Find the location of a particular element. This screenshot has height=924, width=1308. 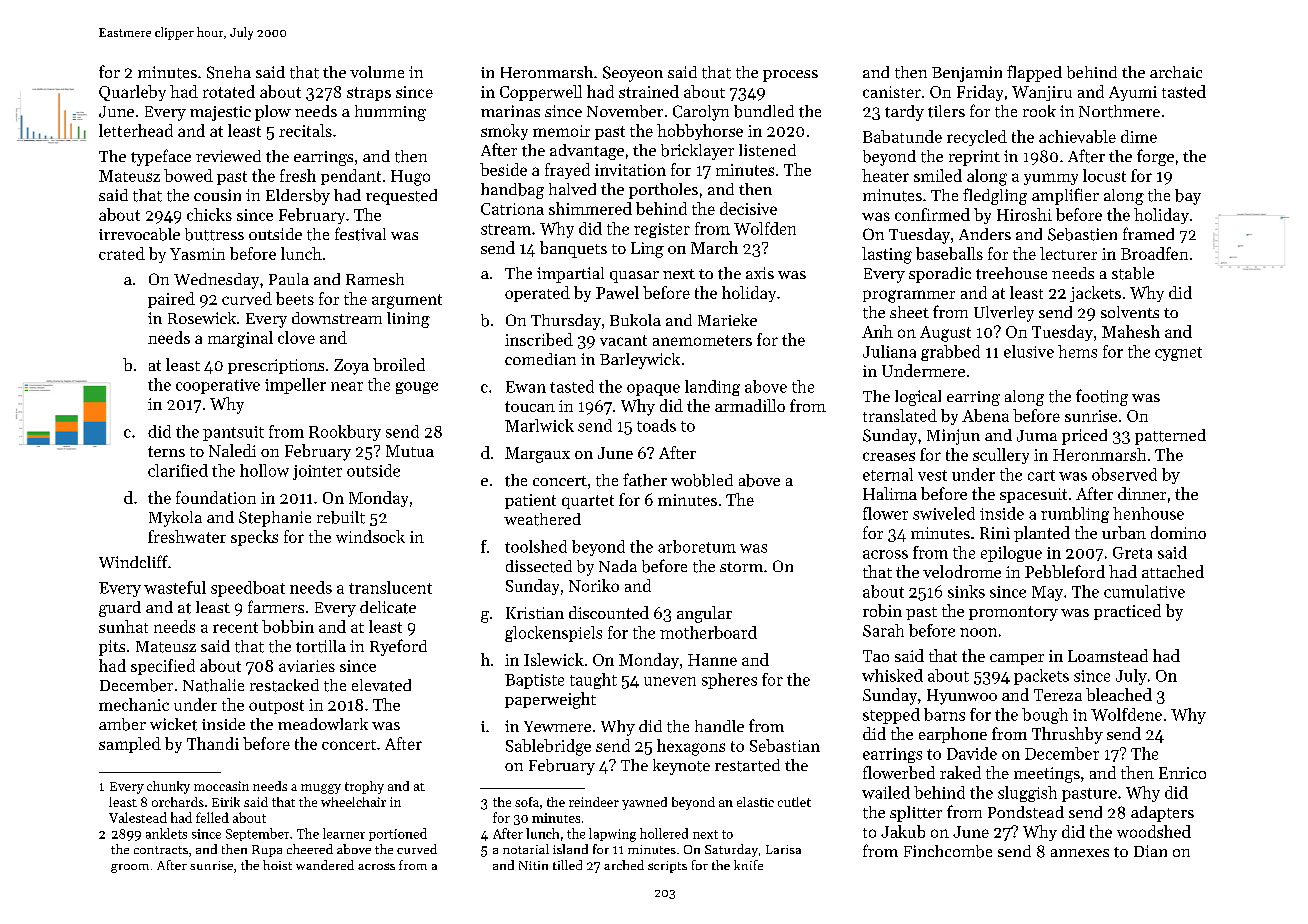

cooperative is located at coordinates (218, 386).
